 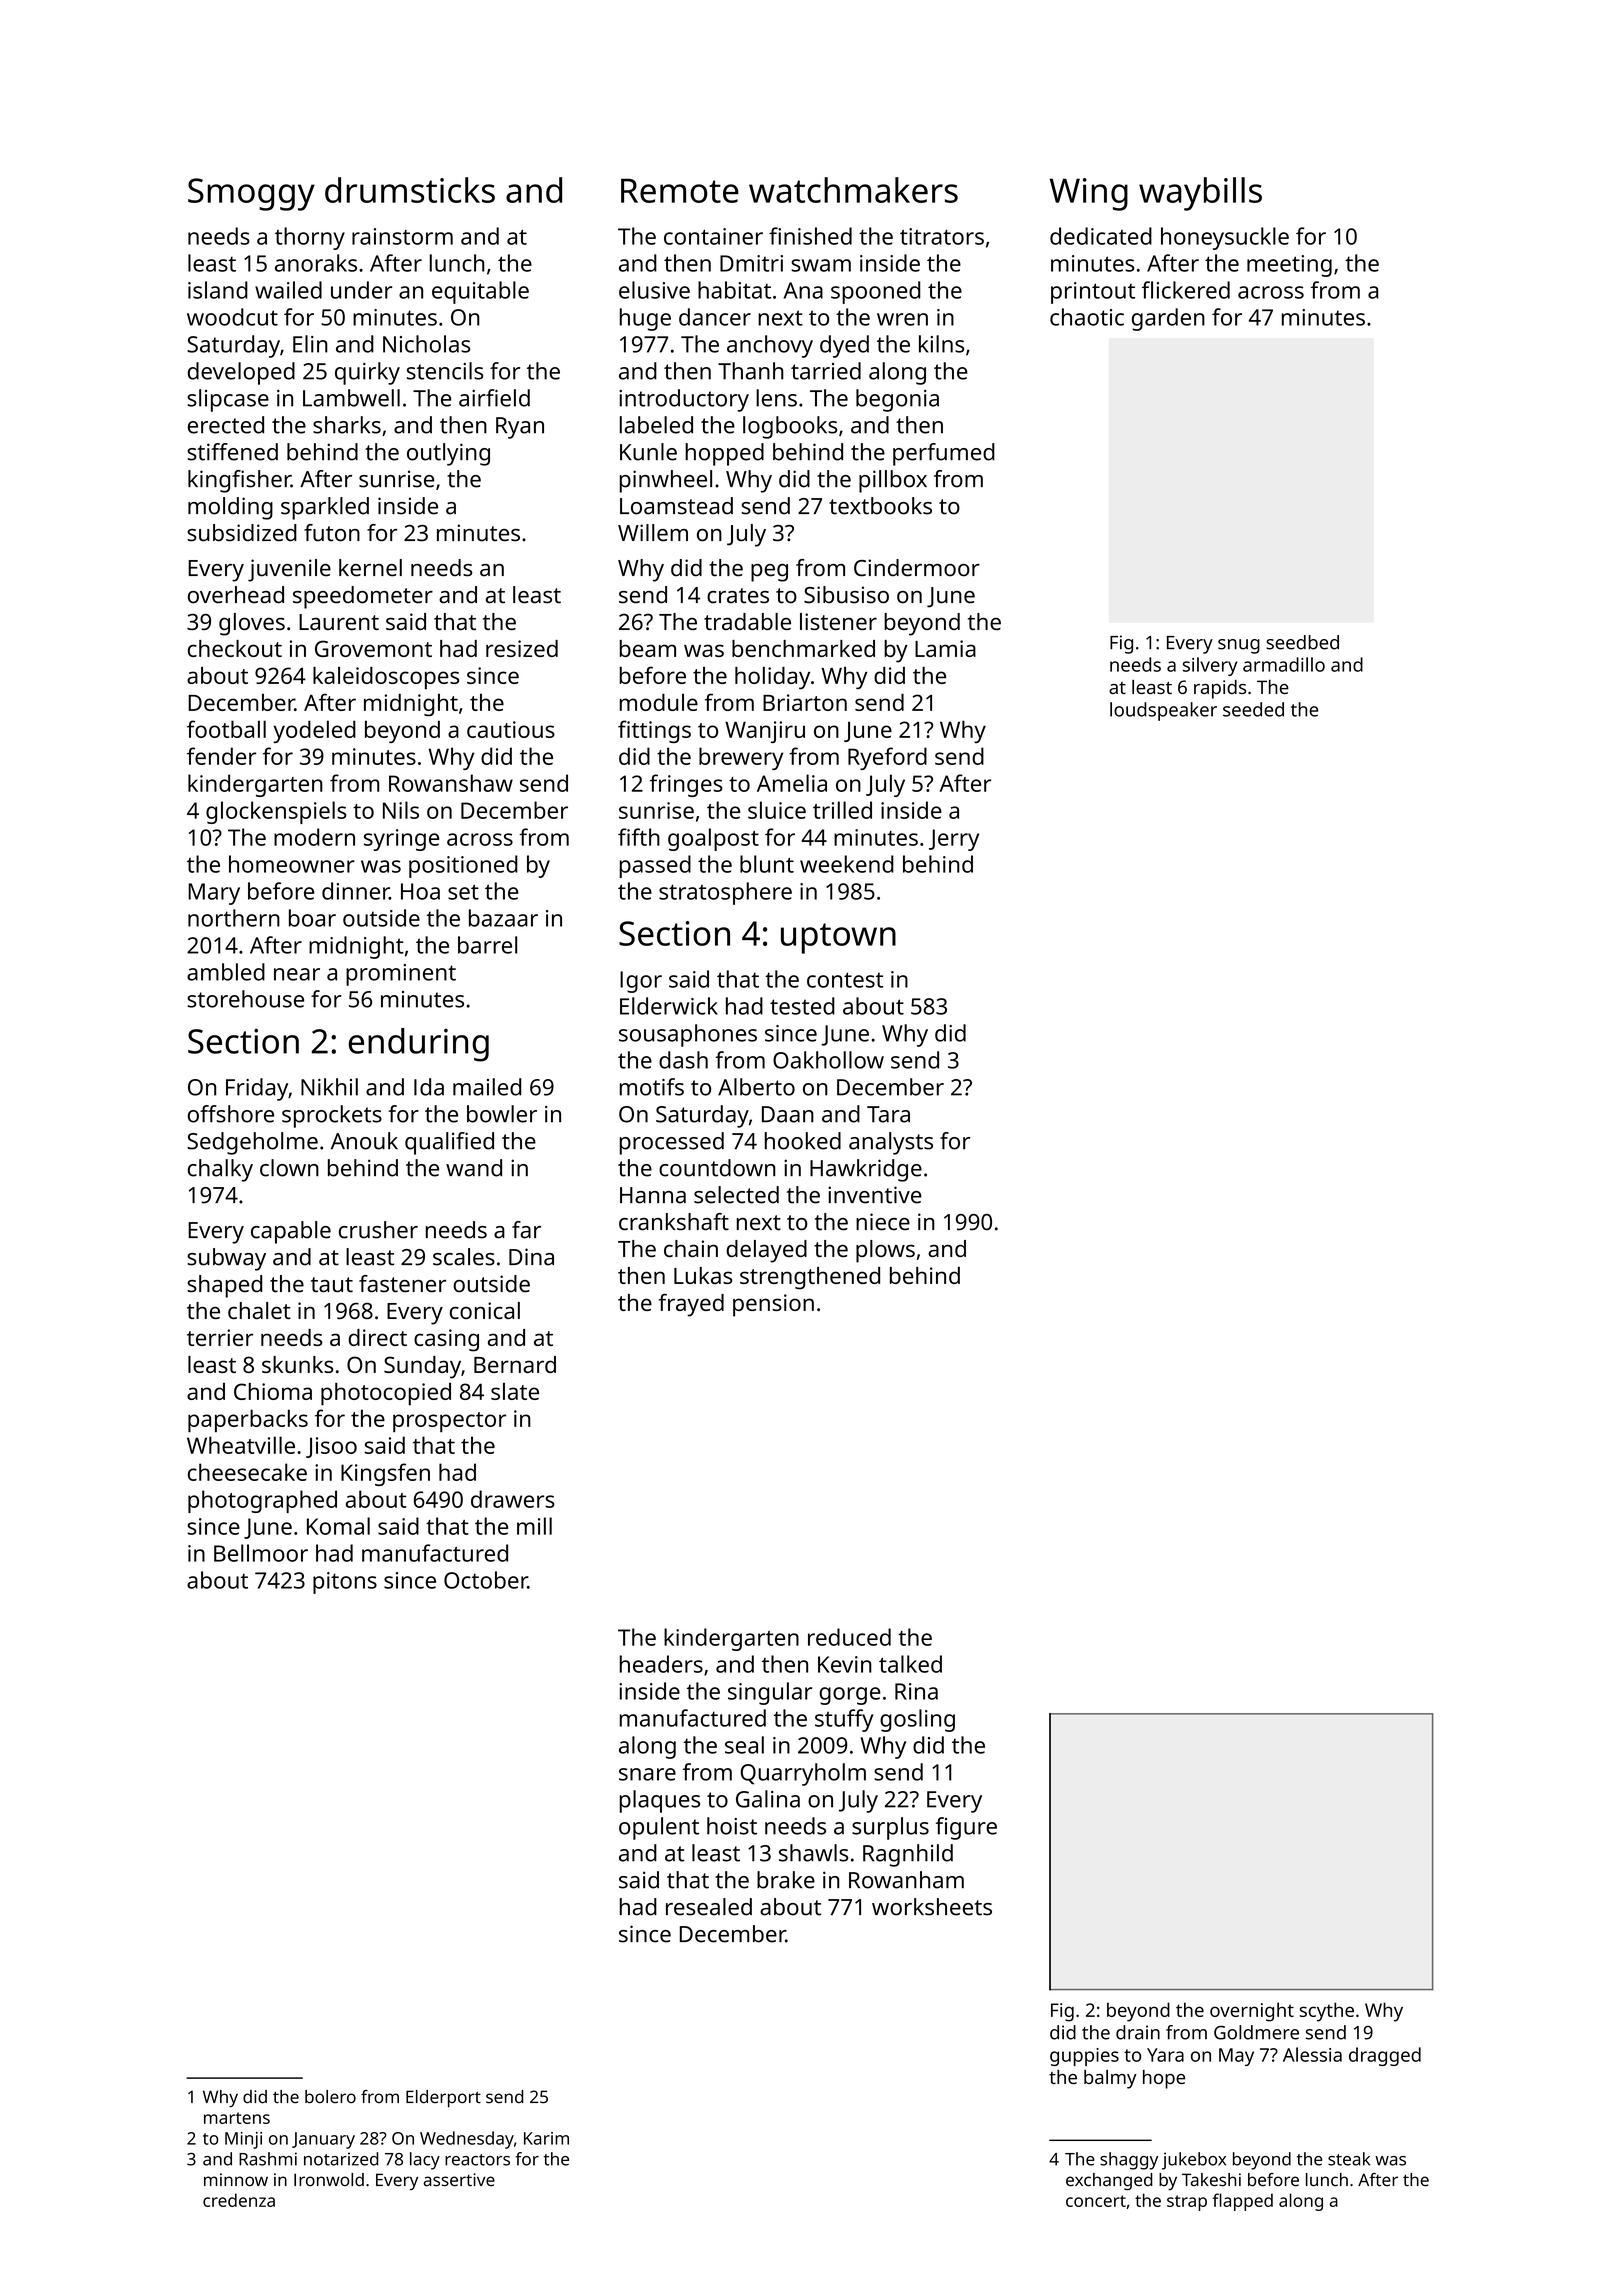 What do you see at coordinates (1253, 709) in the page?
I see `seeded` at bounding box center [1253, 709].
